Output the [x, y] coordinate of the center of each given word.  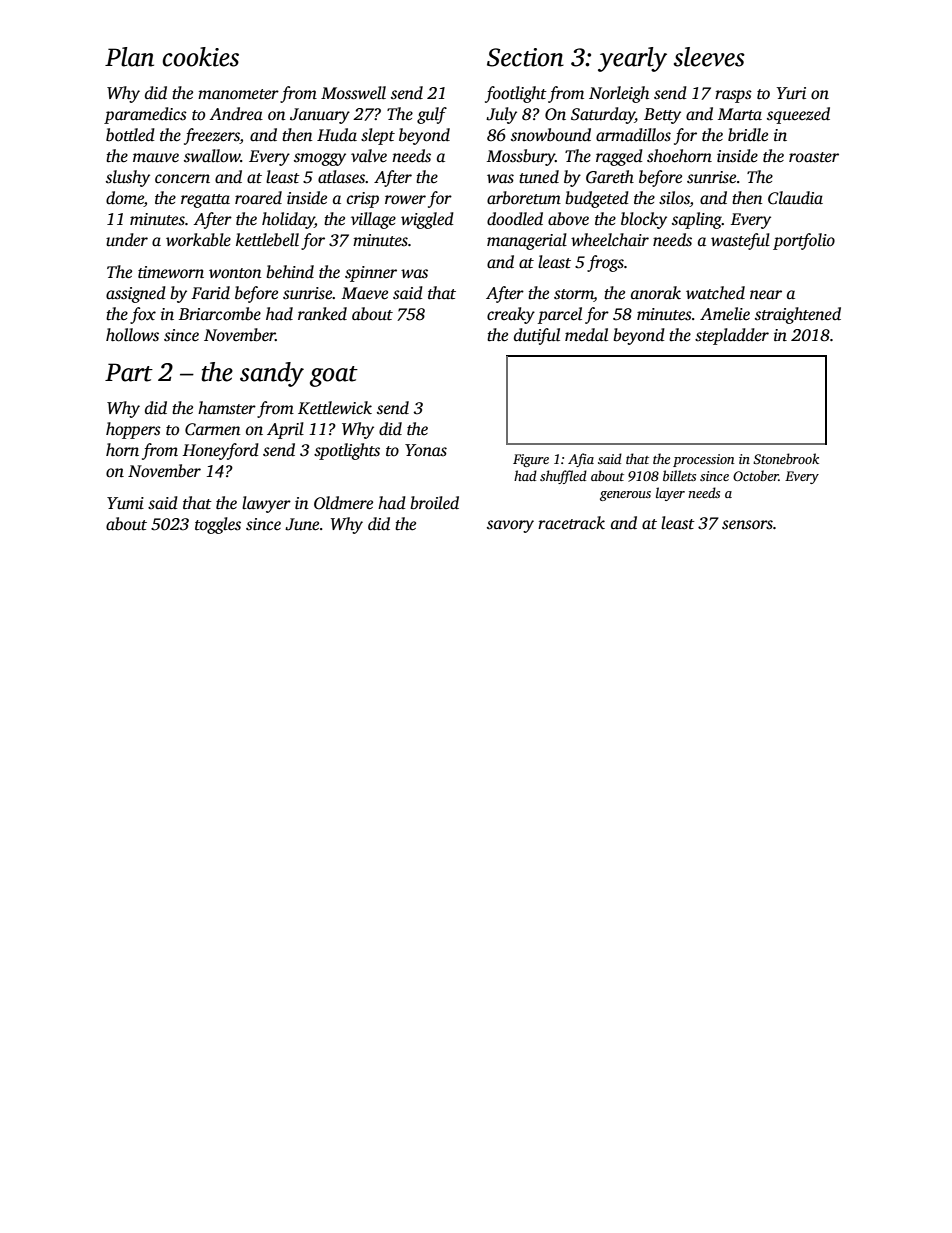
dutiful [537, 336]
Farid [211, 293]
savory [510, 526]
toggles [218, 525]
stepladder [732, 336]
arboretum [524, 198]
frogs [605, 263]
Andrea [236, 113]
